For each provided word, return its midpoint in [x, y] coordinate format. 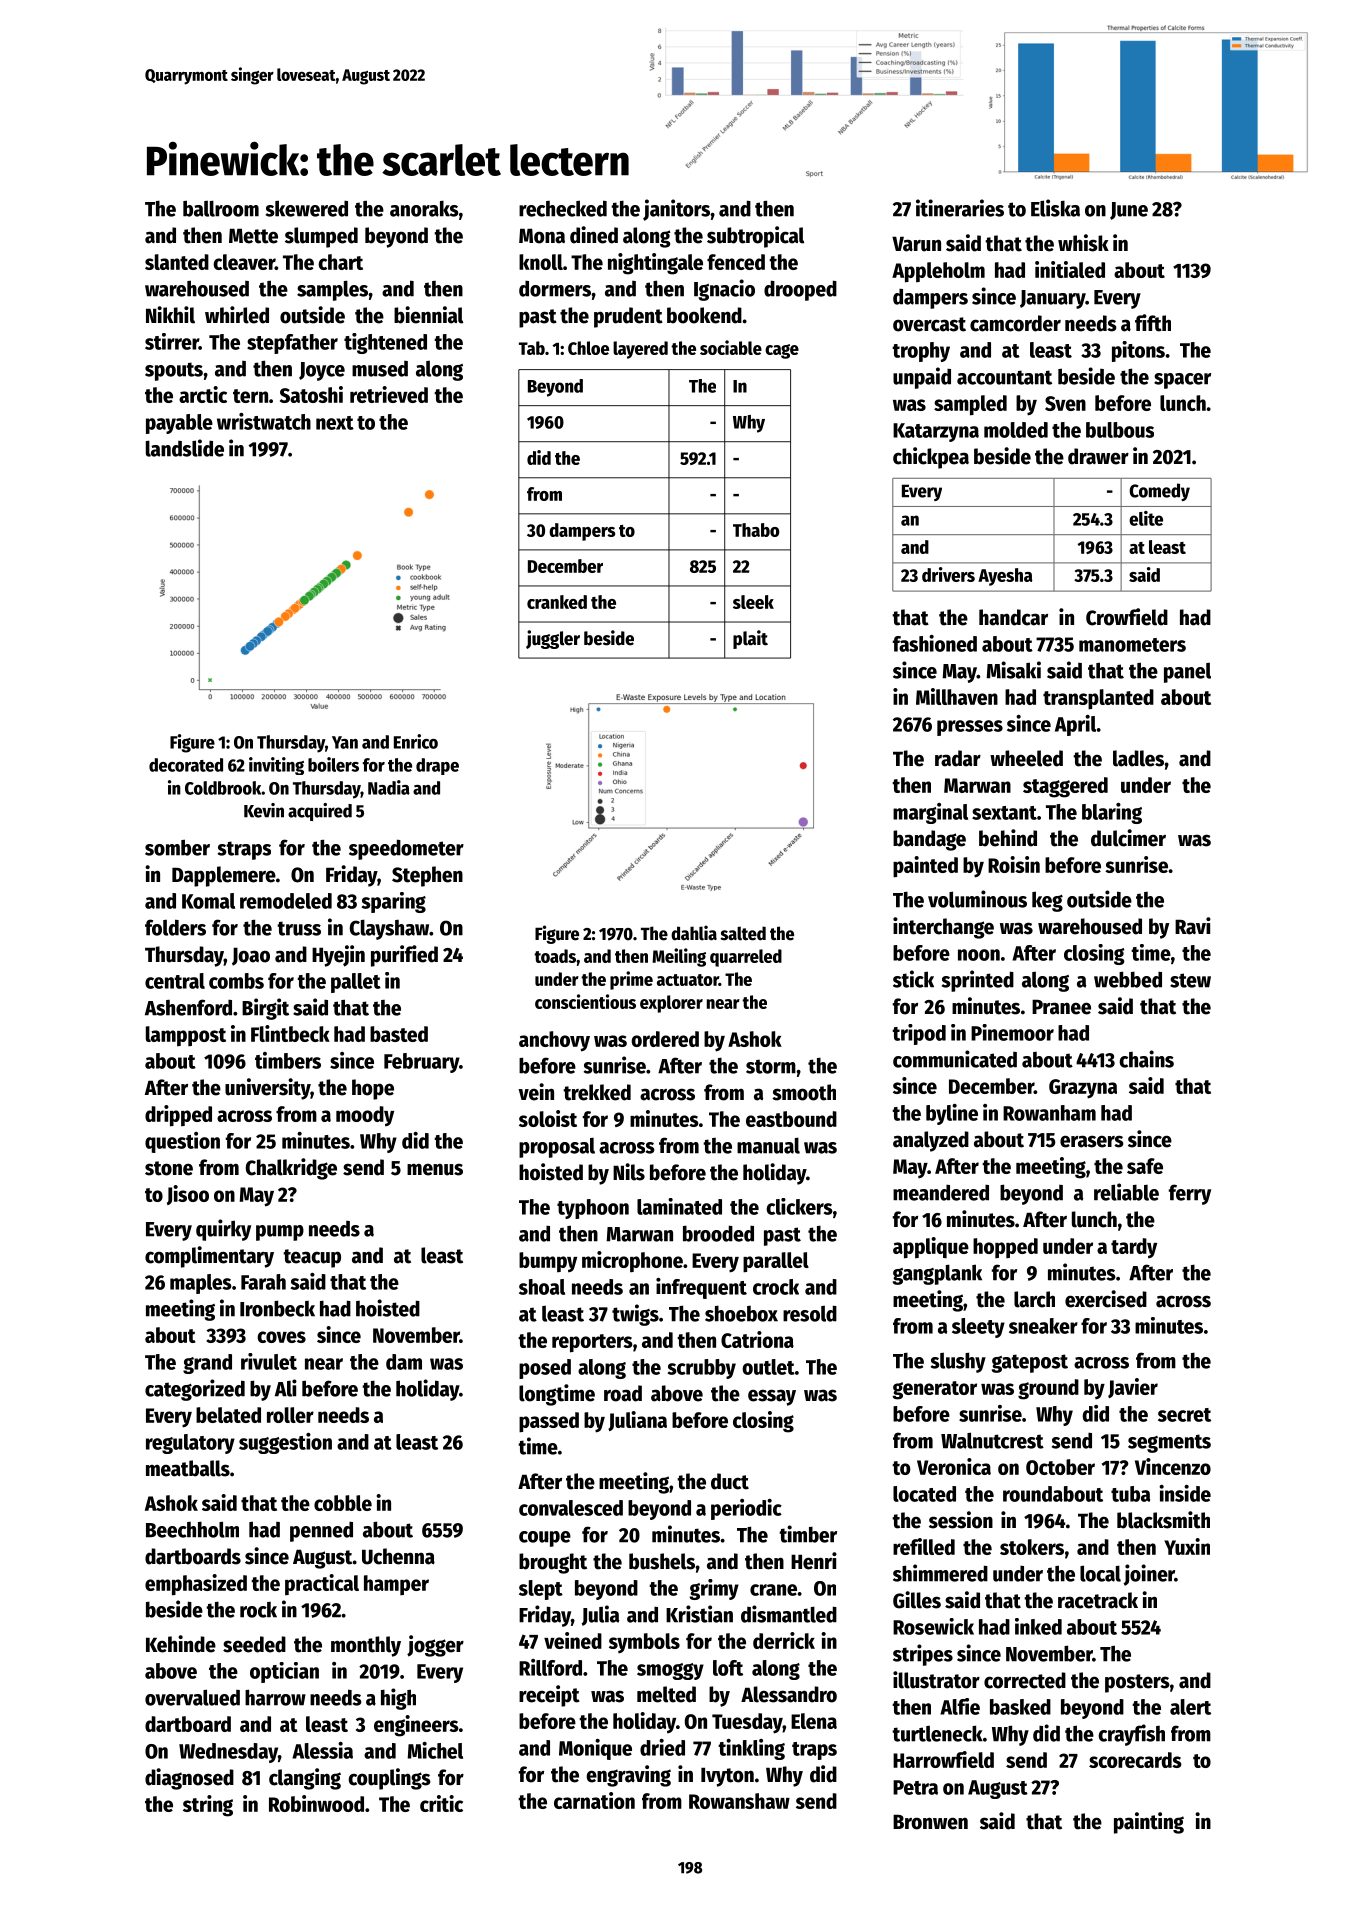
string [208, 1806]
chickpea [931, 458]
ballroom [221, 208]
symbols [644, 1643]
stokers [1032, 1547]
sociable [731, 347]
